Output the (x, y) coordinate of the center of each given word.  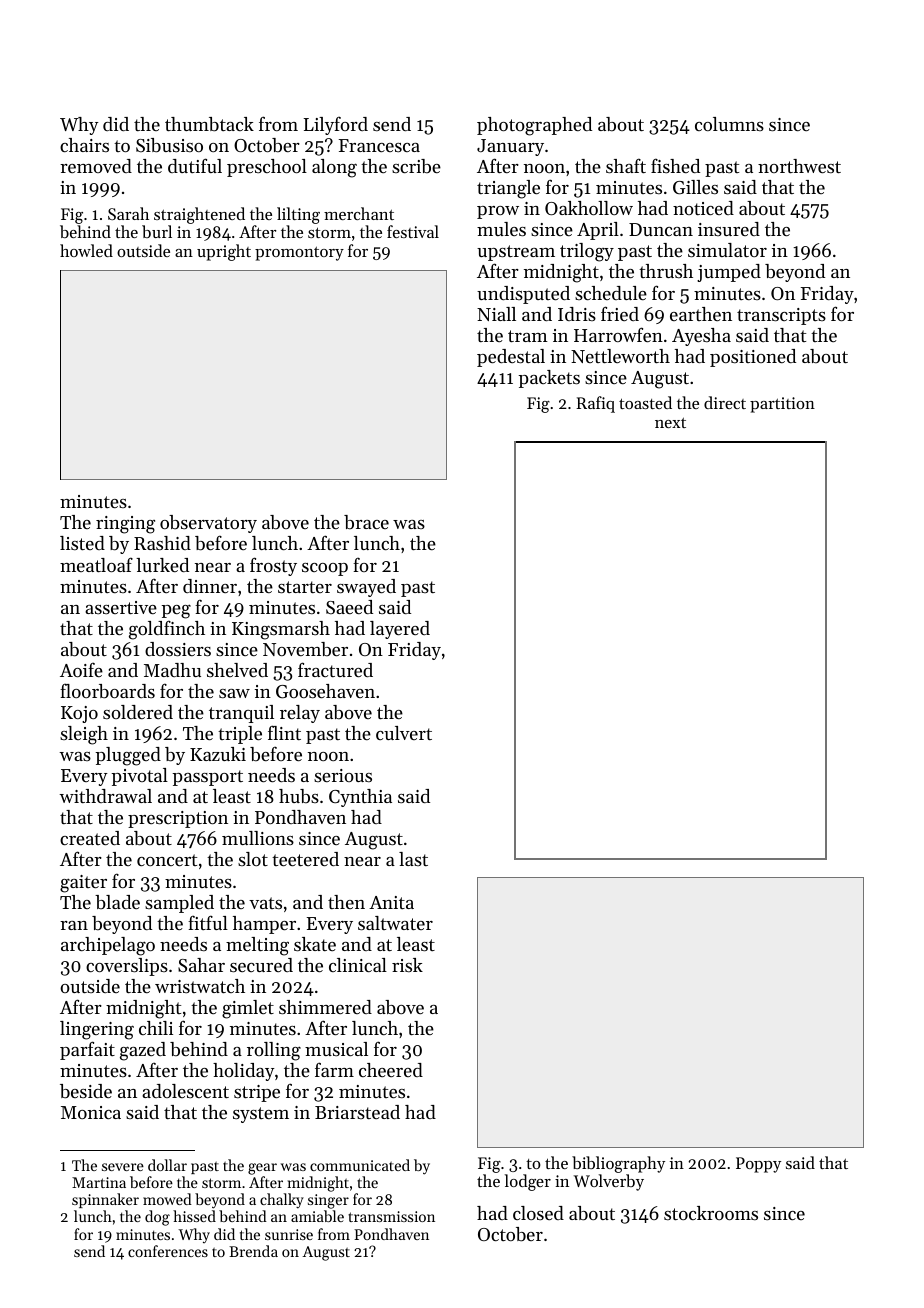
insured (729, 229)
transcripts (781, 316)
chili (156, 1028)
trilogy (587, 252)
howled (86, 250)
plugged (128, 756)
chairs (84, 145)
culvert (404, 733)
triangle (508, 189)
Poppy (758, 1165)
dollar (167, 1165)
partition (782, 405)
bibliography (618, 1164)
